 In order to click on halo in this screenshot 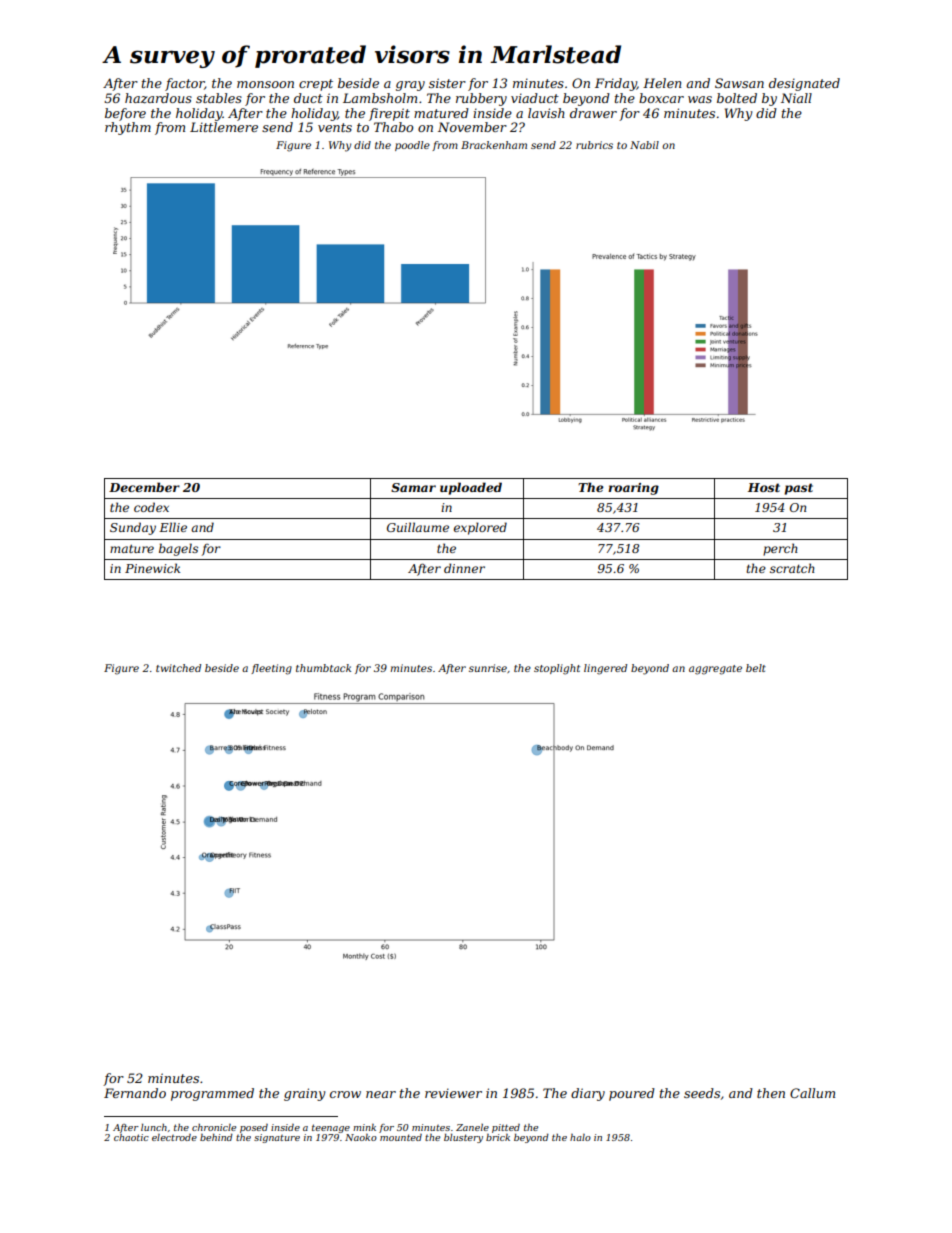, I will do `click(580, 1137)`.
